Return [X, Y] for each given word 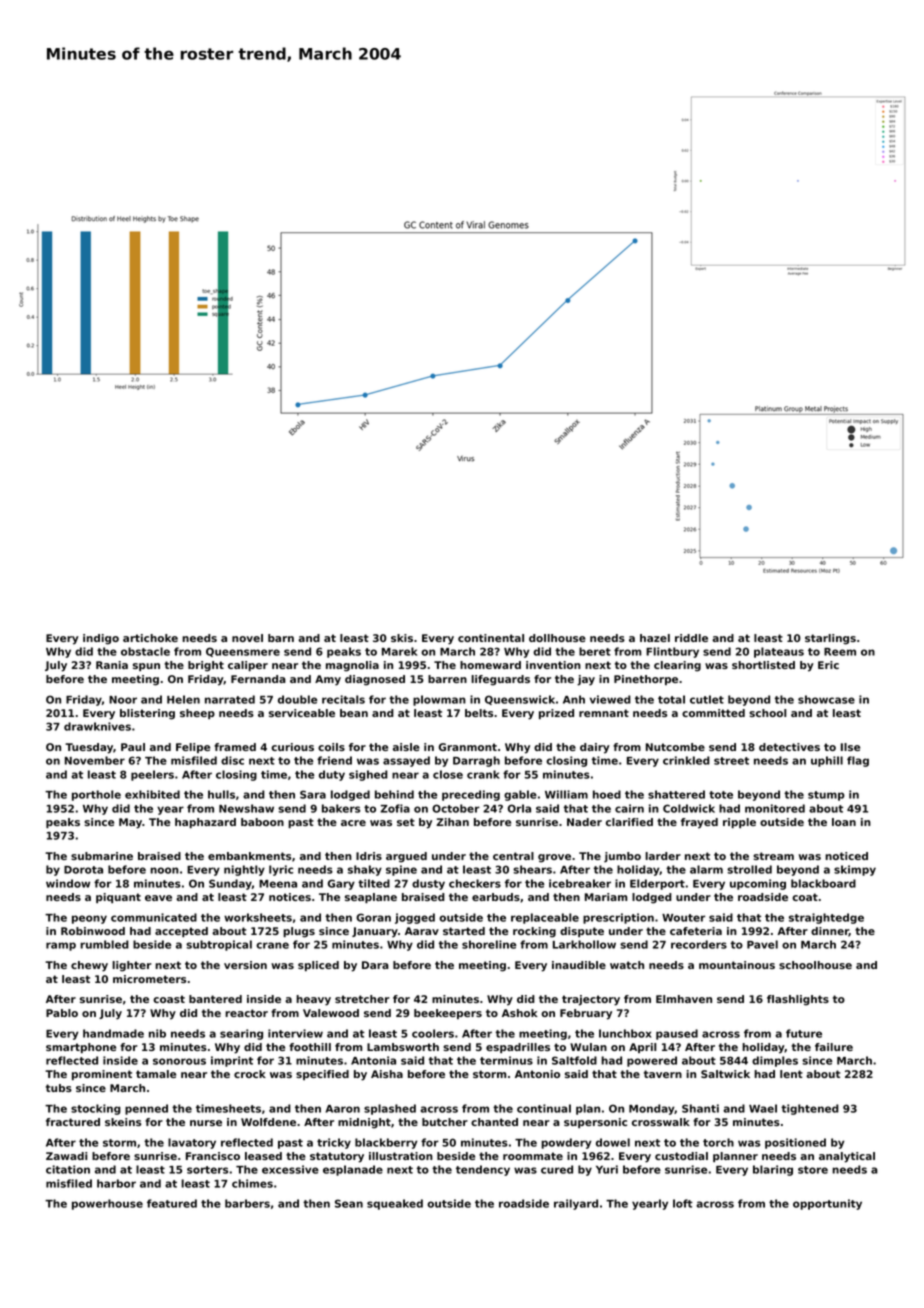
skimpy [855, 870]
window [68, 883]
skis [402, 638]
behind [394, 794]
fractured [73, 1122]
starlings [830, 639]
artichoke [150, 638]
